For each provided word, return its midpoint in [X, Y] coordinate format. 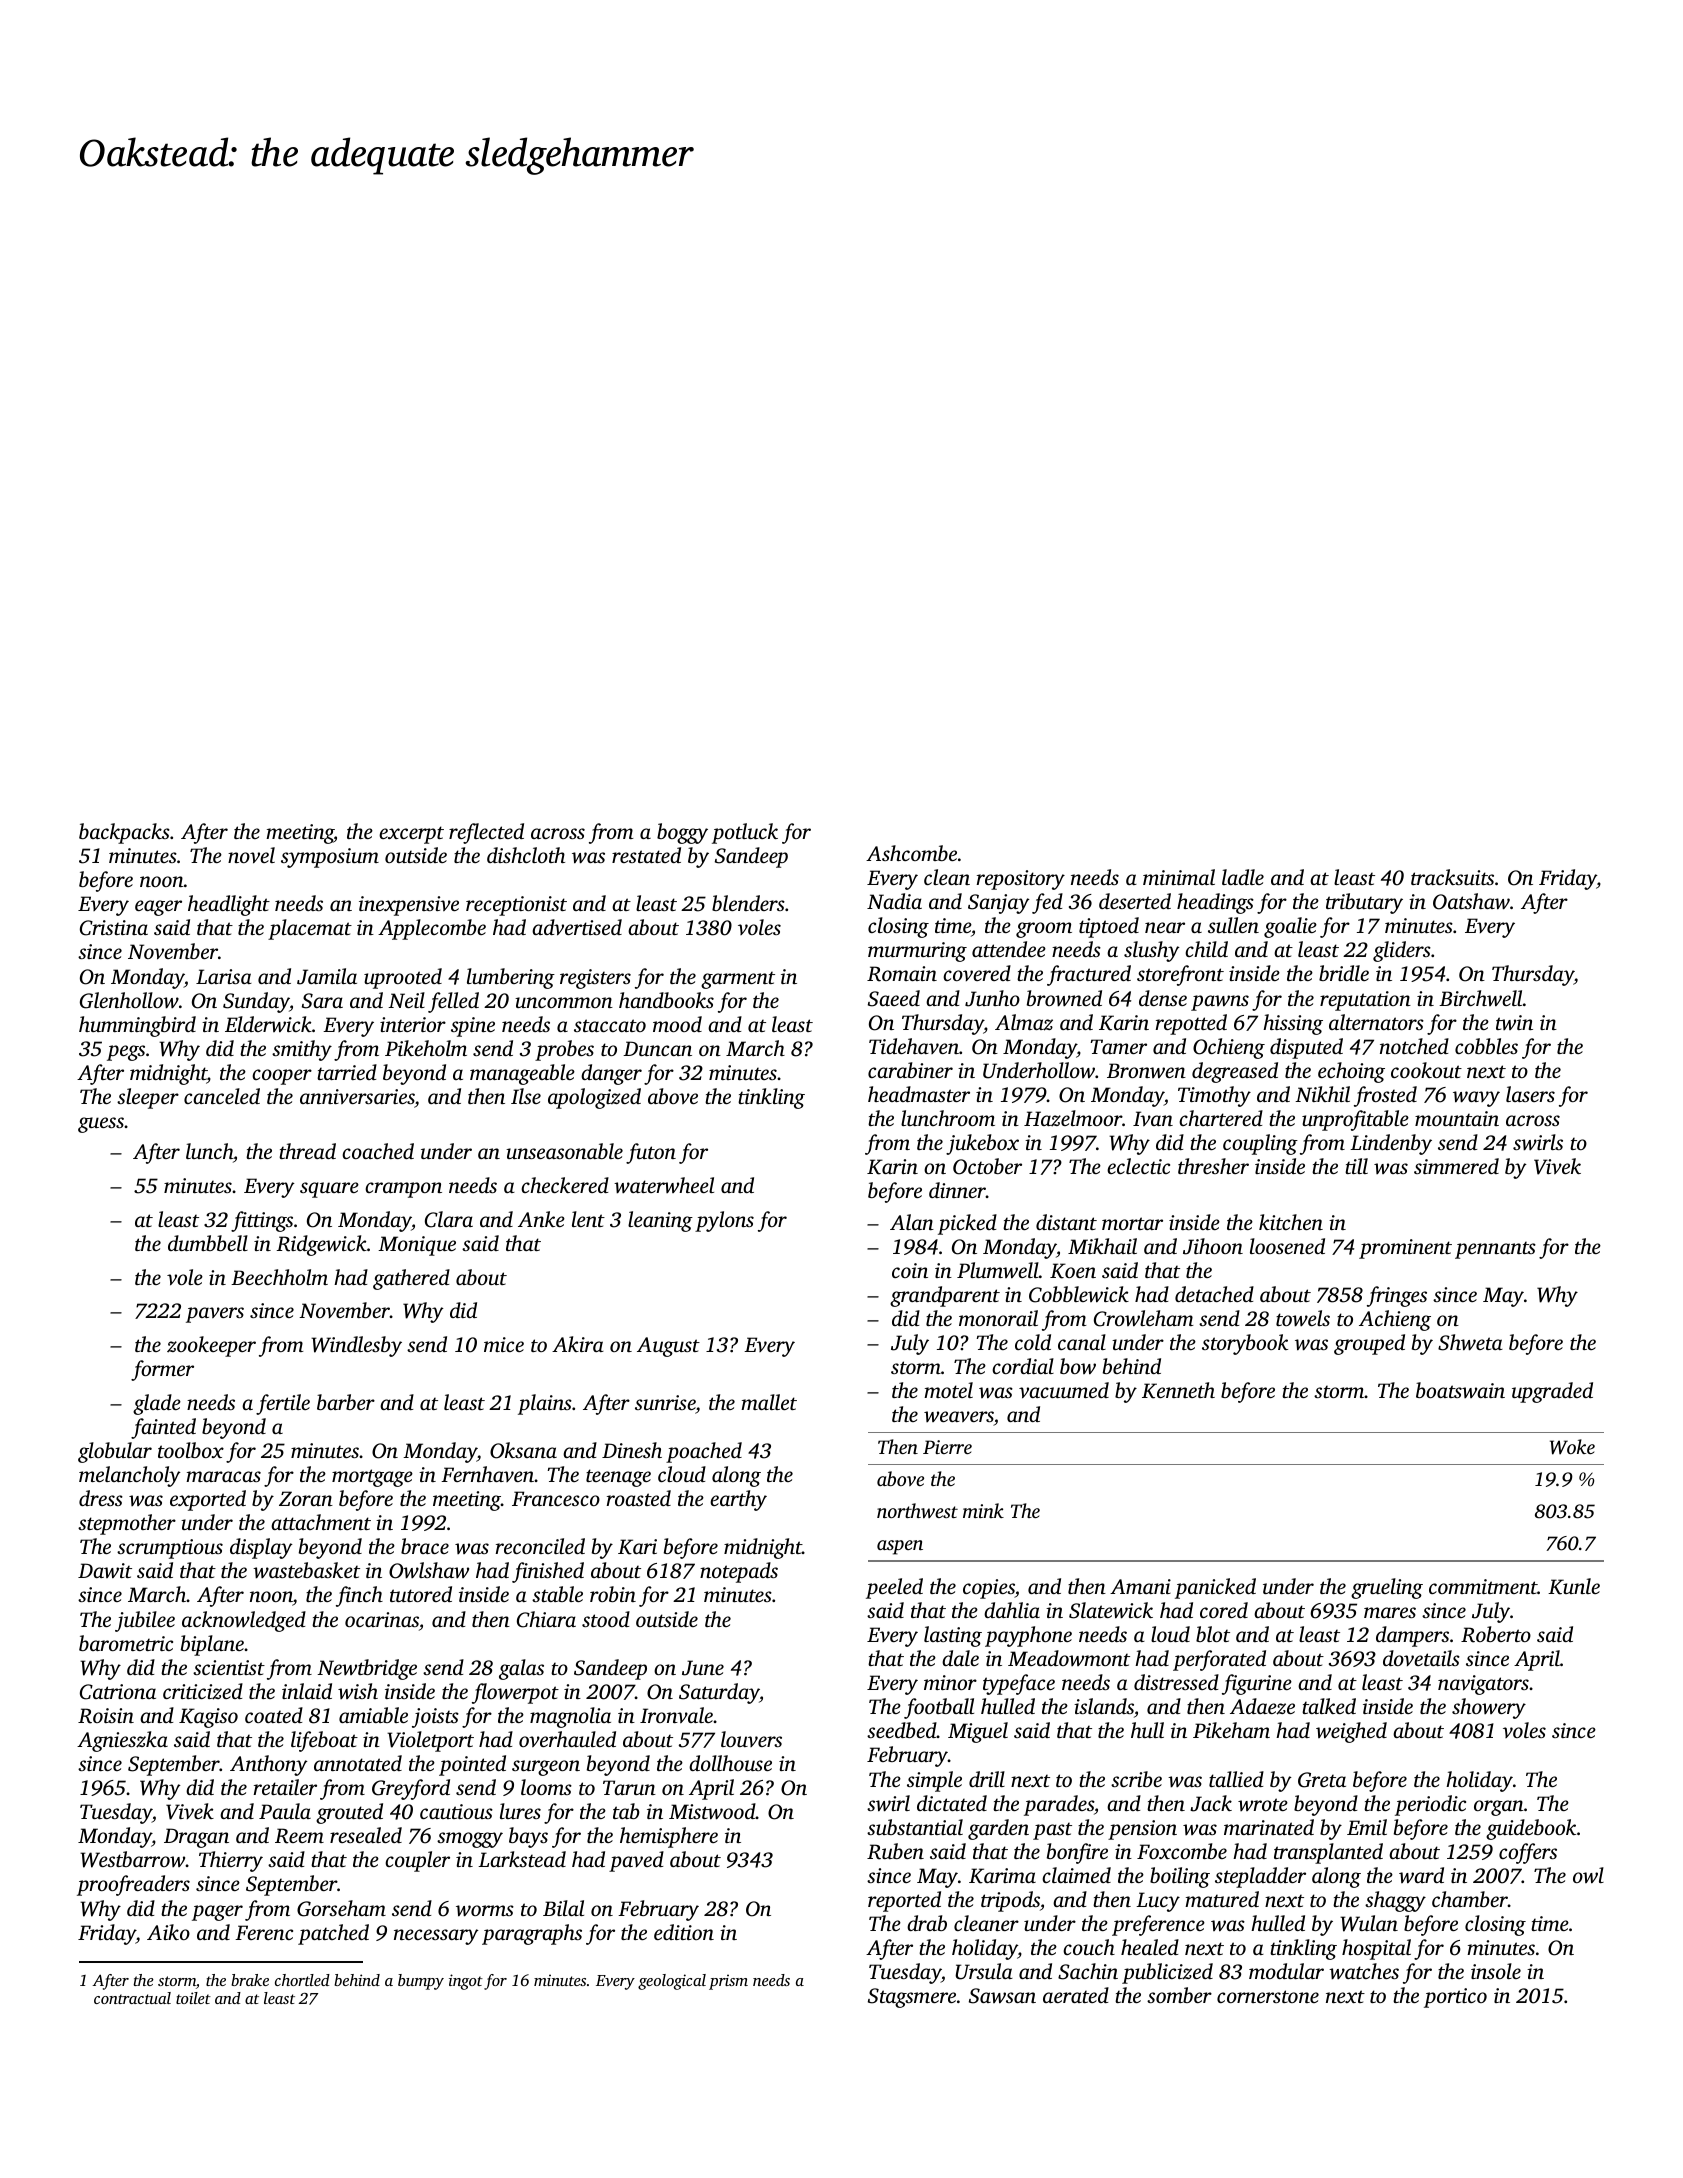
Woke [1572, 1447]
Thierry [231, 1861]
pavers [215, 1315]
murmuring [917, 952]
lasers [1530, 1094]
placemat [310, 929]
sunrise [665, 1402]
